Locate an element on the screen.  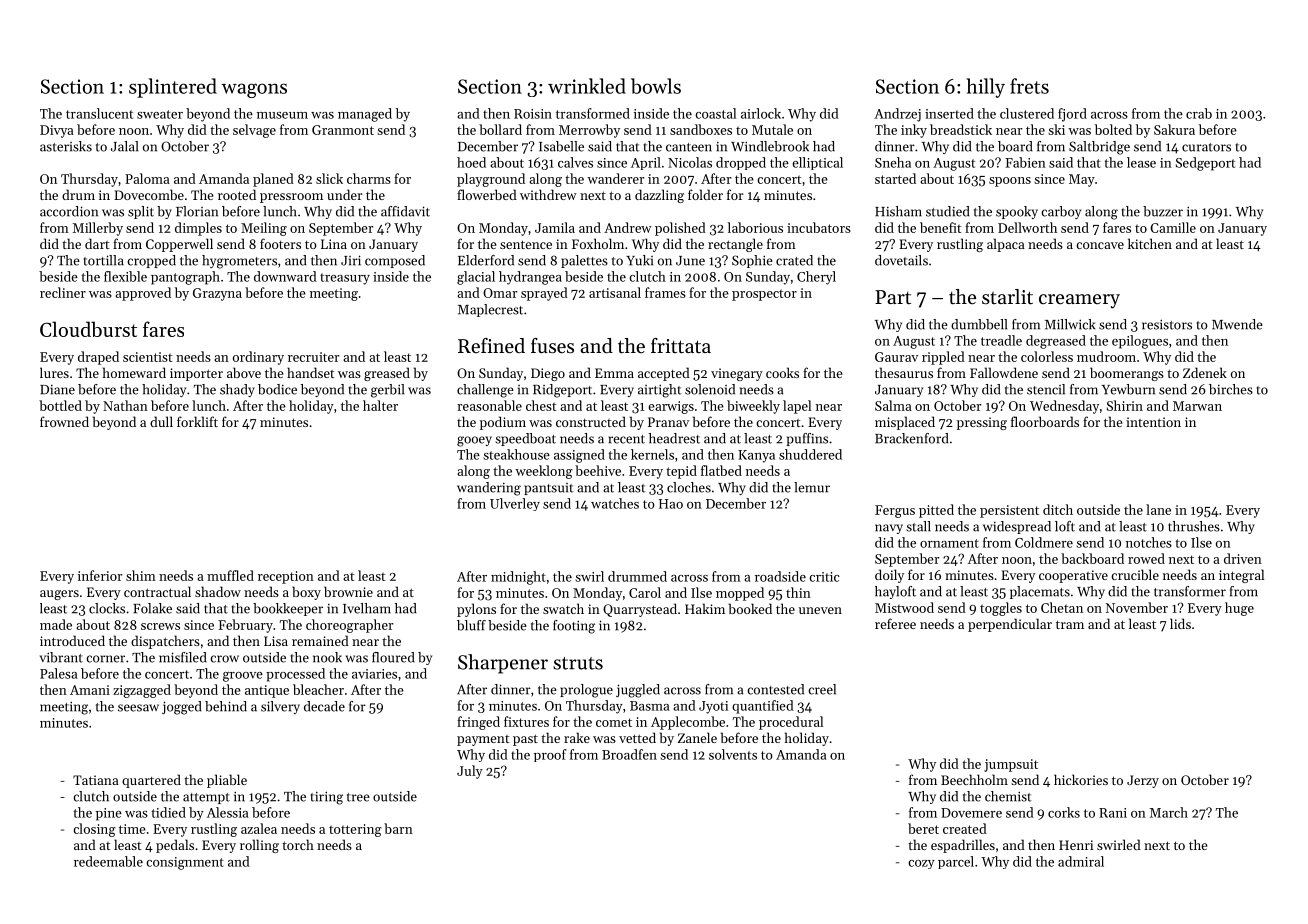
splintered is located at coordinates (173, 88).
